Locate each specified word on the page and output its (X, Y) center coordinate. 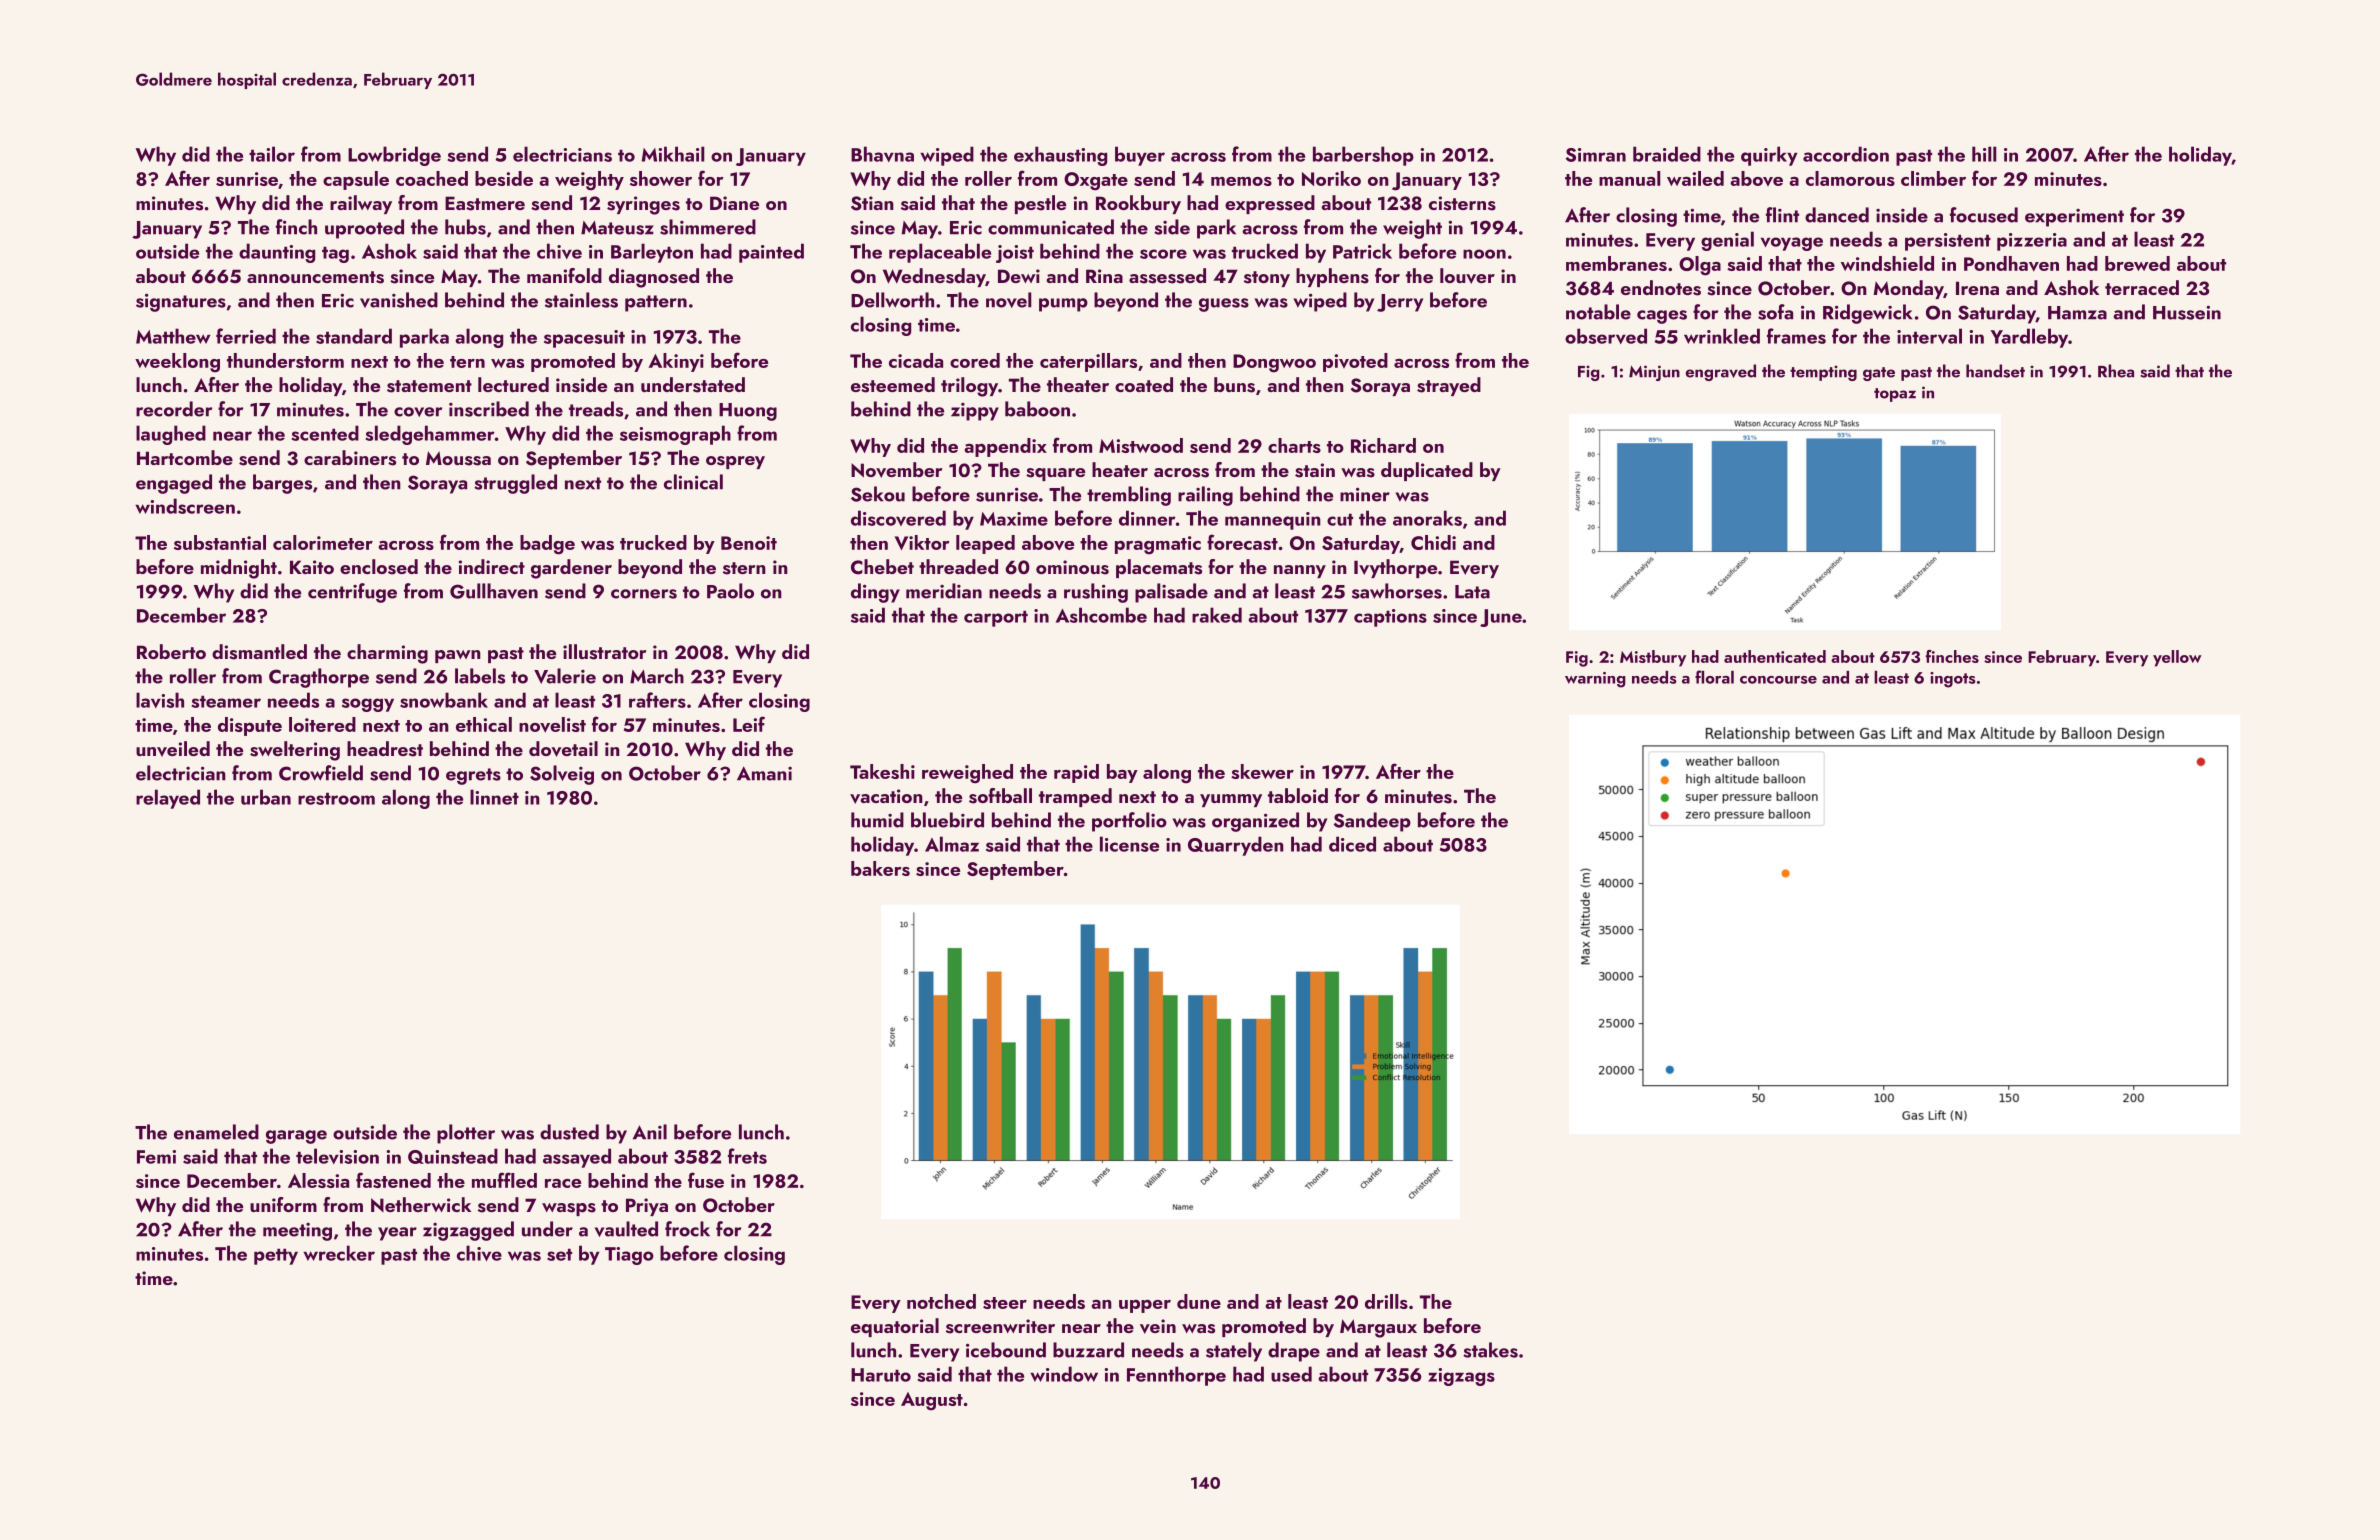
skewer (1262, 771)
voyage (1792, 244)
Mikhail (673, 154)
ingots (1953, 680)
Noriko (1331, 178)
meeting (297, 1232)
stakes (1490, 1350)
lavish (160, 700)
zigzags (1461, 1377)
